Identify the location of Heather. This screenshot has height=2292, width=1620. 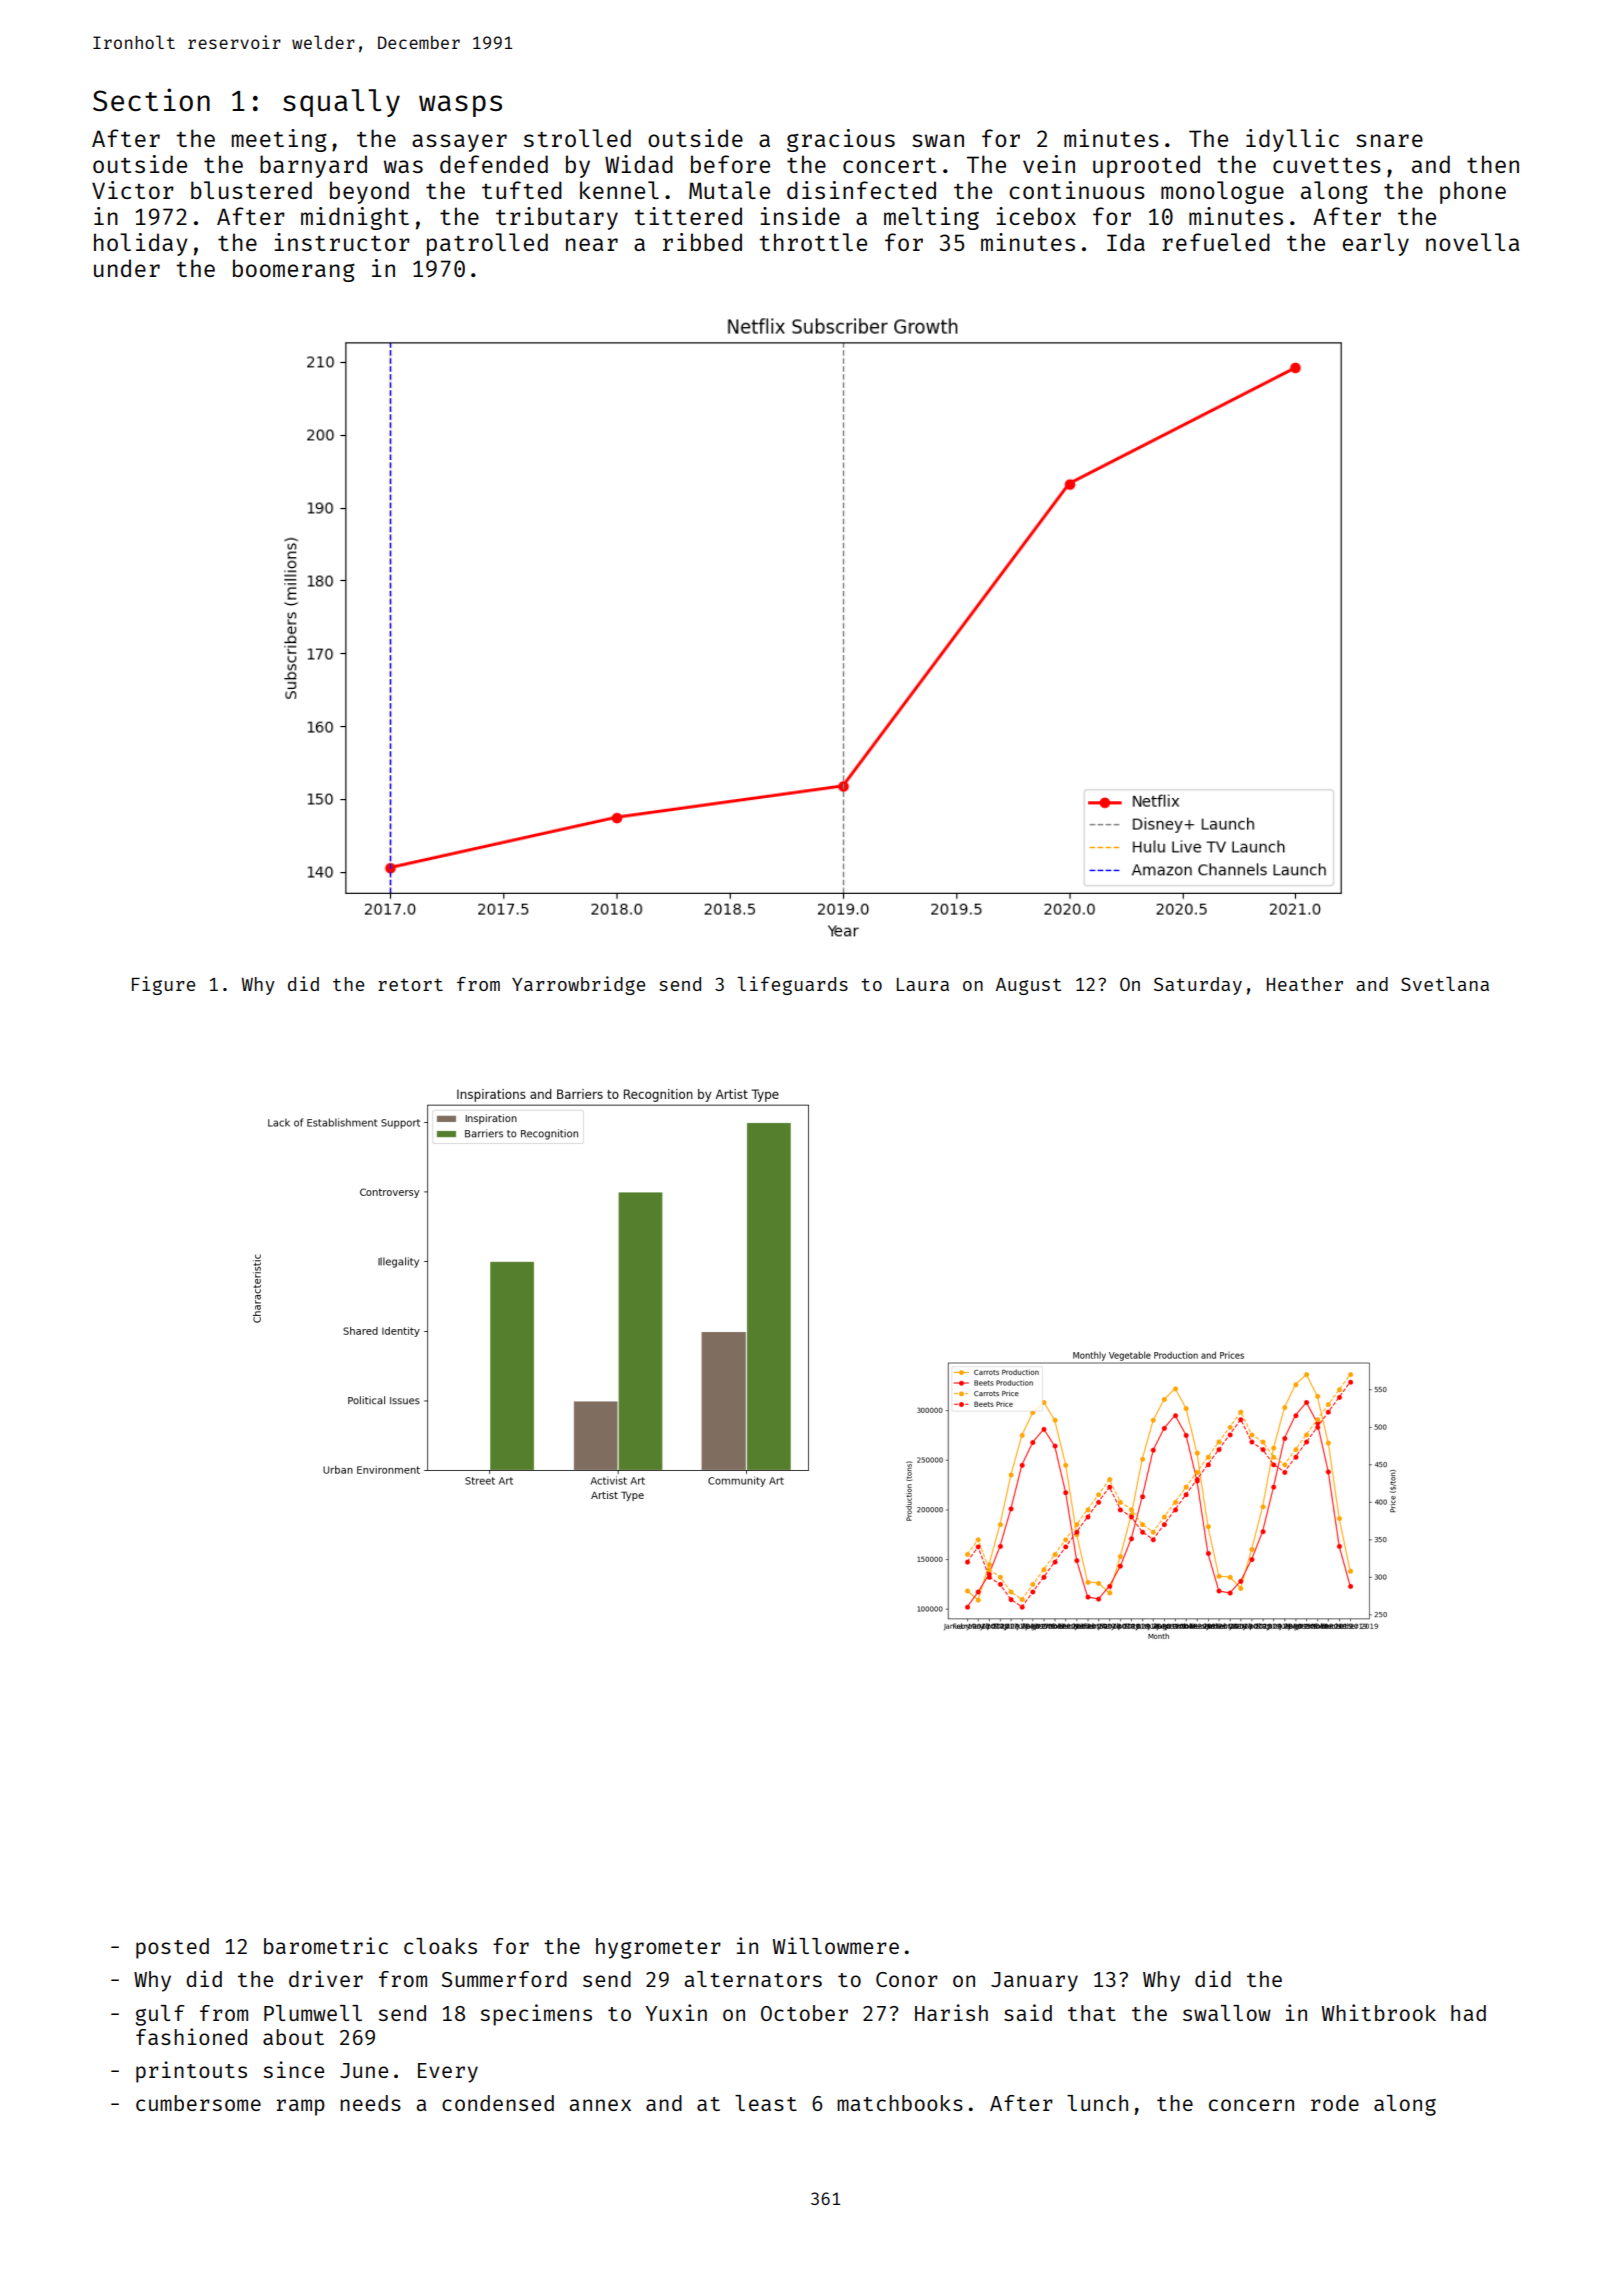
(1305, 984).
